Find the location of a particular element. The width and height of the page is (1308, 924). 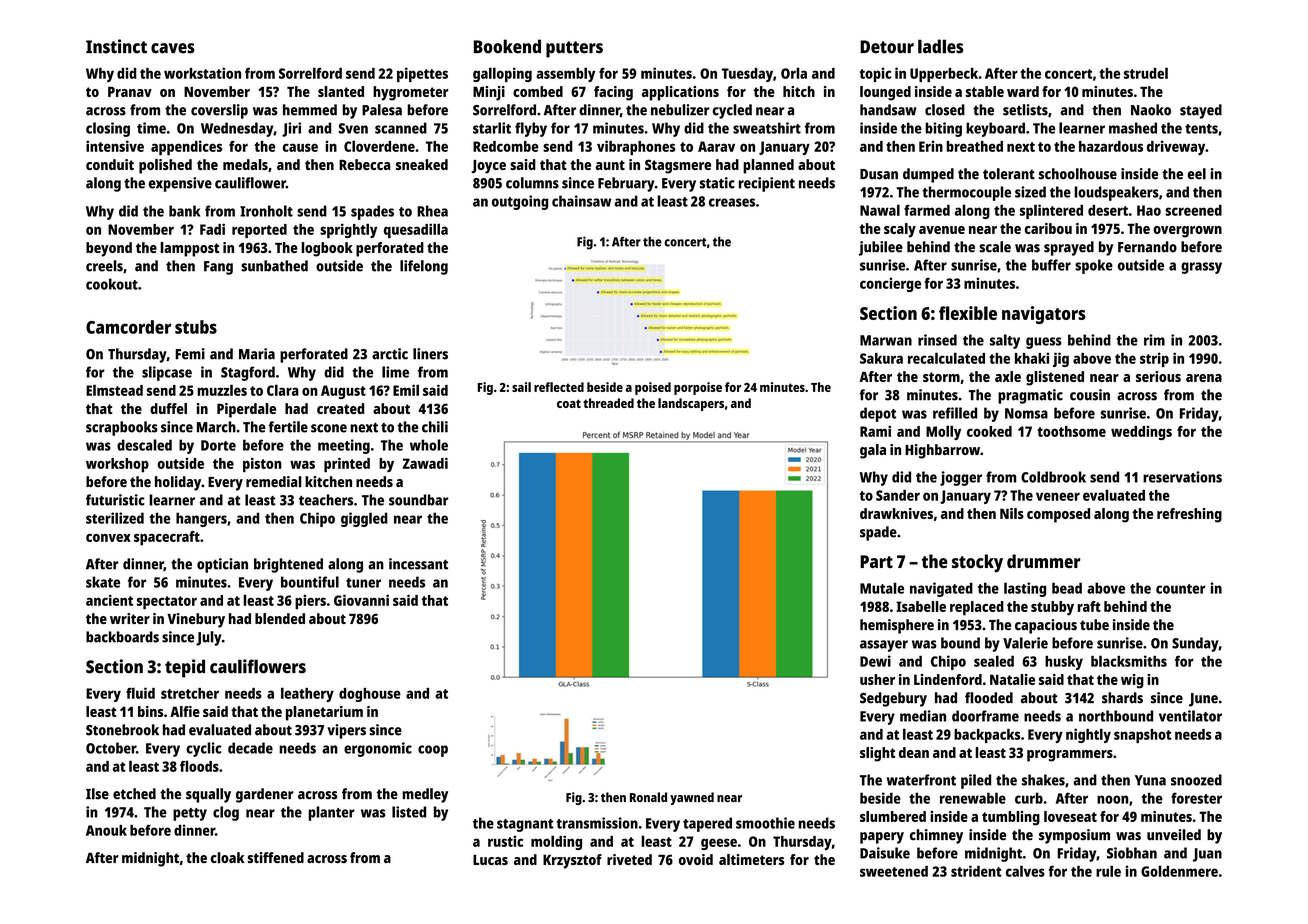

fertile is located at coordinates (288, 427).
